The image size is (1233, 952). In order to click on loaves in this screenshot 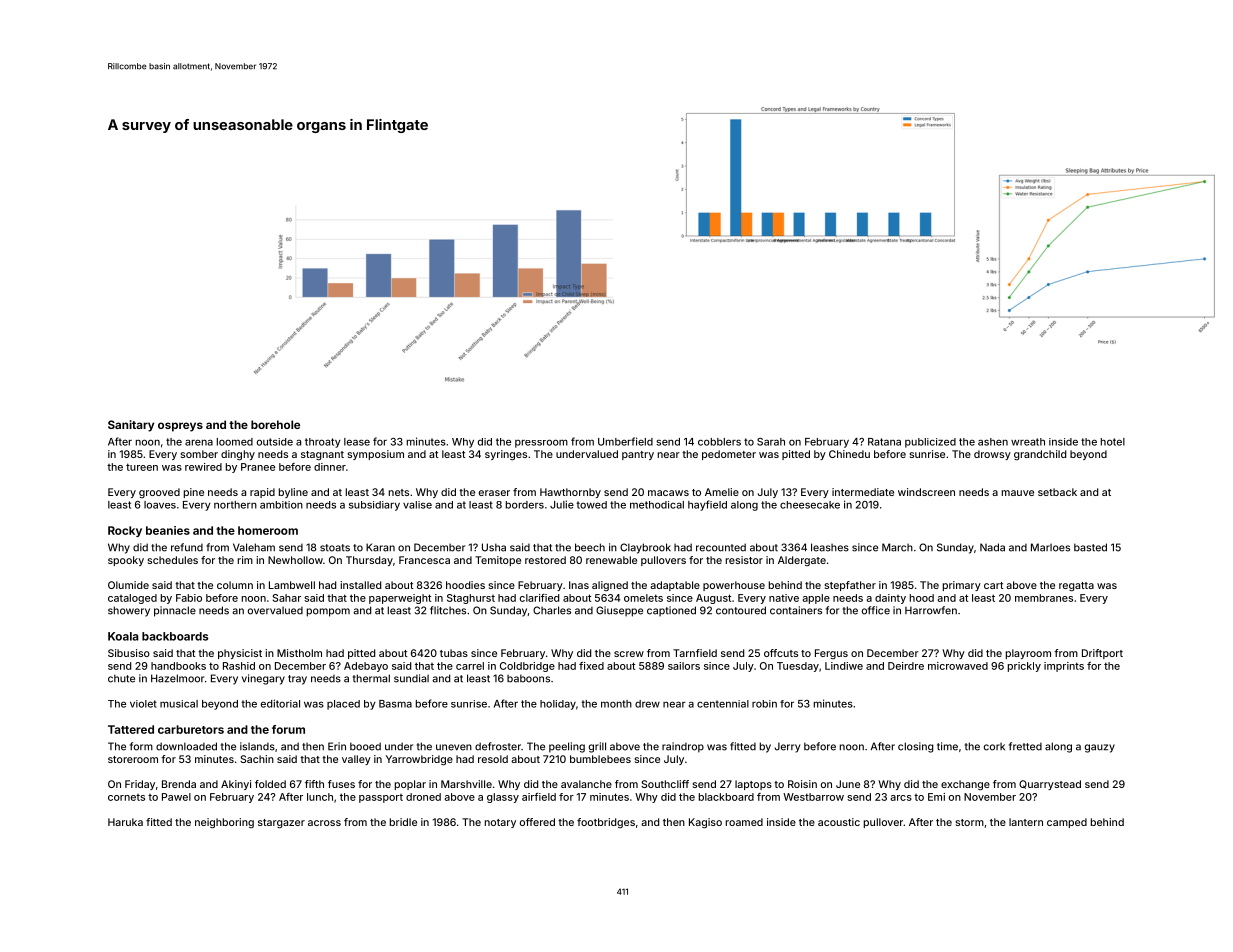, I will do `click(160, 505)`.
